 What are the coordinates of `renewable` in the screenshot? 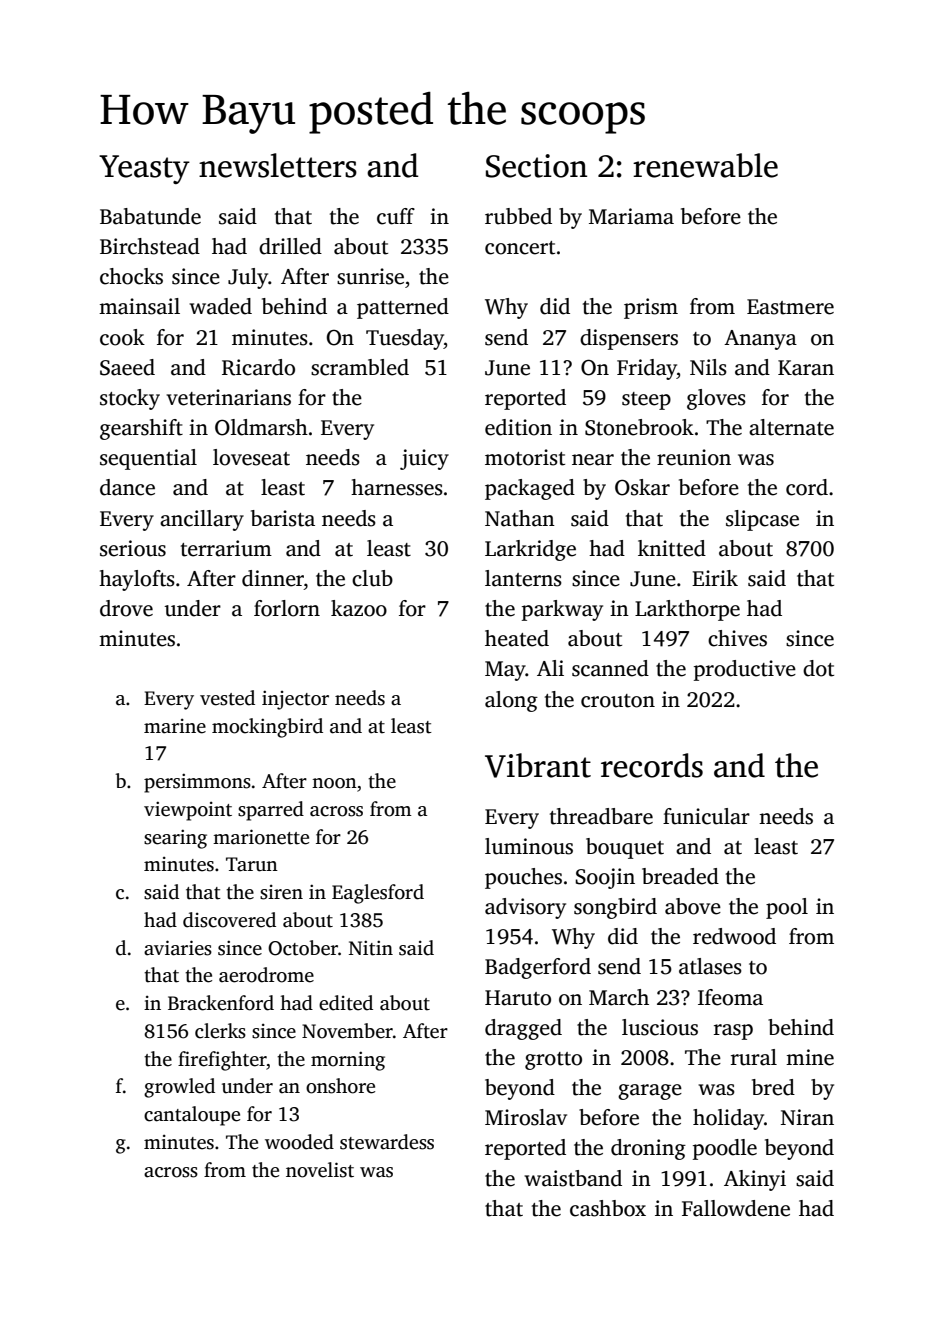 It's located at (705, 165).
